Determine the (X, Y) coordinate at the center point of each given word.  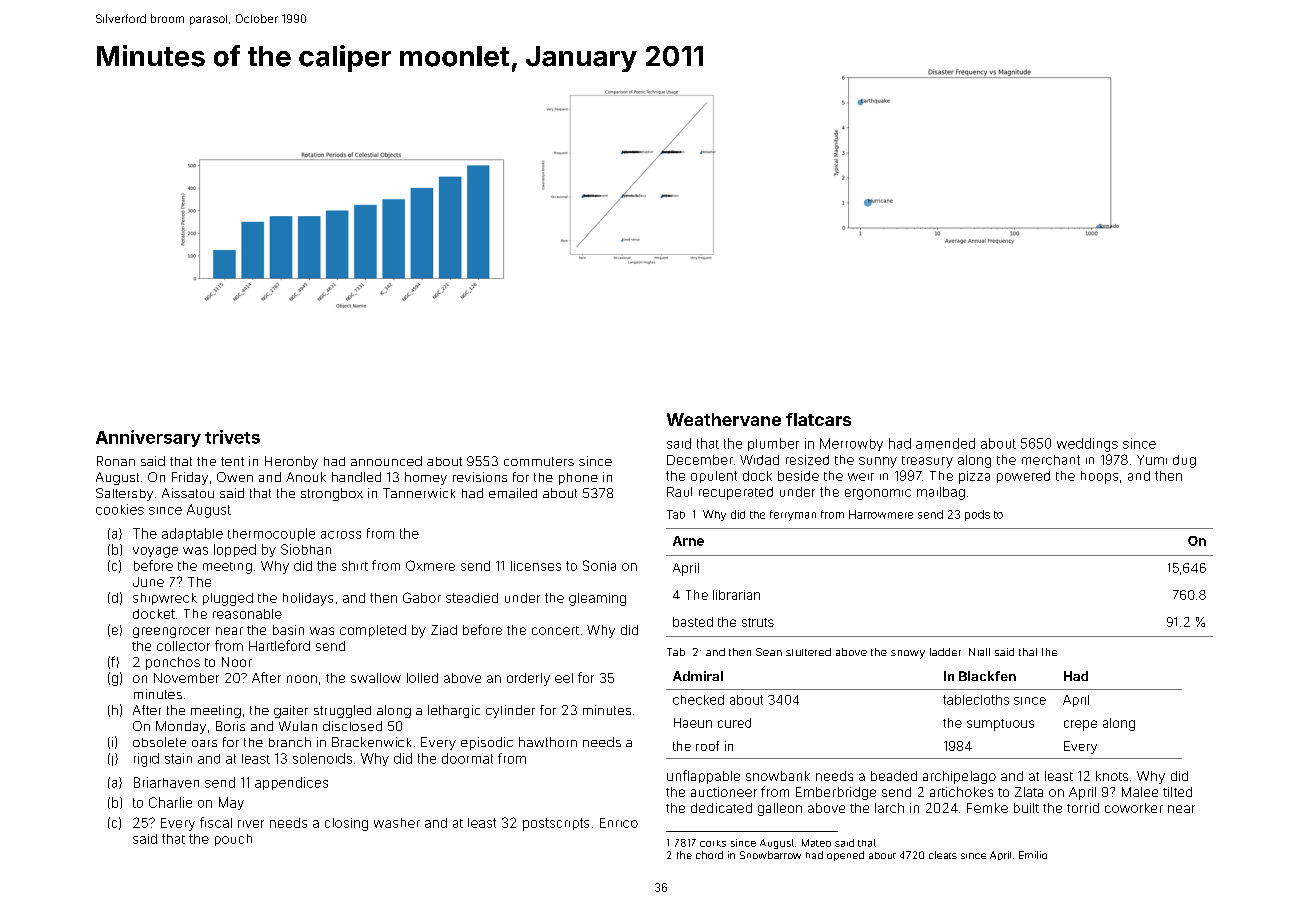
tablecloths (976, 700)
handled (356, 477)
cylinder (510, 711)
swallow (376, 678)
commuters (539, 461)
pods (977, 515)
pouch (233, 840)
